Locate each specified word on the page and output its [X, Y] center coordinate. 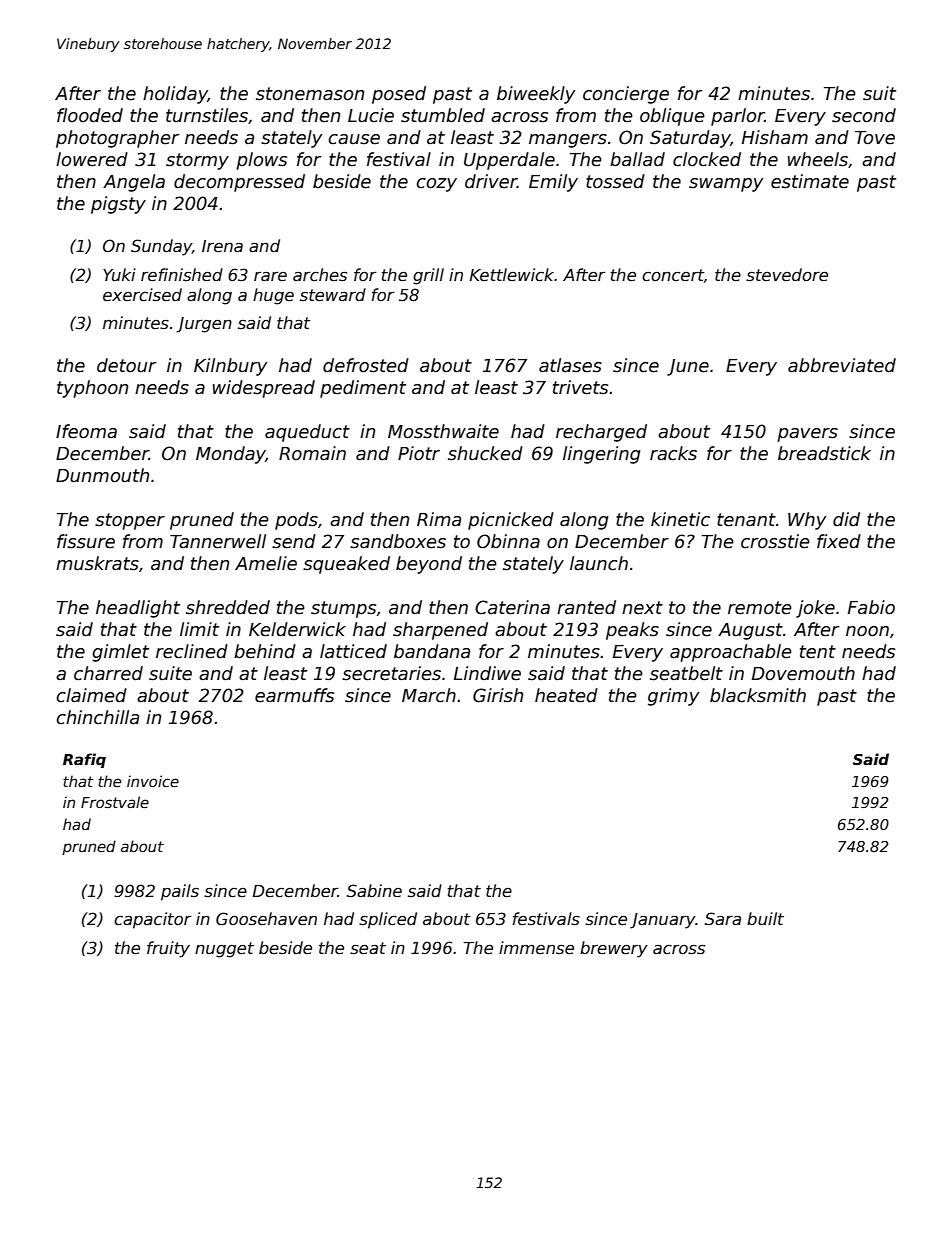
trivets [580, 387]
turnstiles [207, 115]
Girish [498, 695]
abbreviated [842, 365]
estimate [810, 181]
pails [180, 892]
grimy [673, 697]
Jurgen [204, 325]
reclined [192, 651]
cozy [436, 185]
